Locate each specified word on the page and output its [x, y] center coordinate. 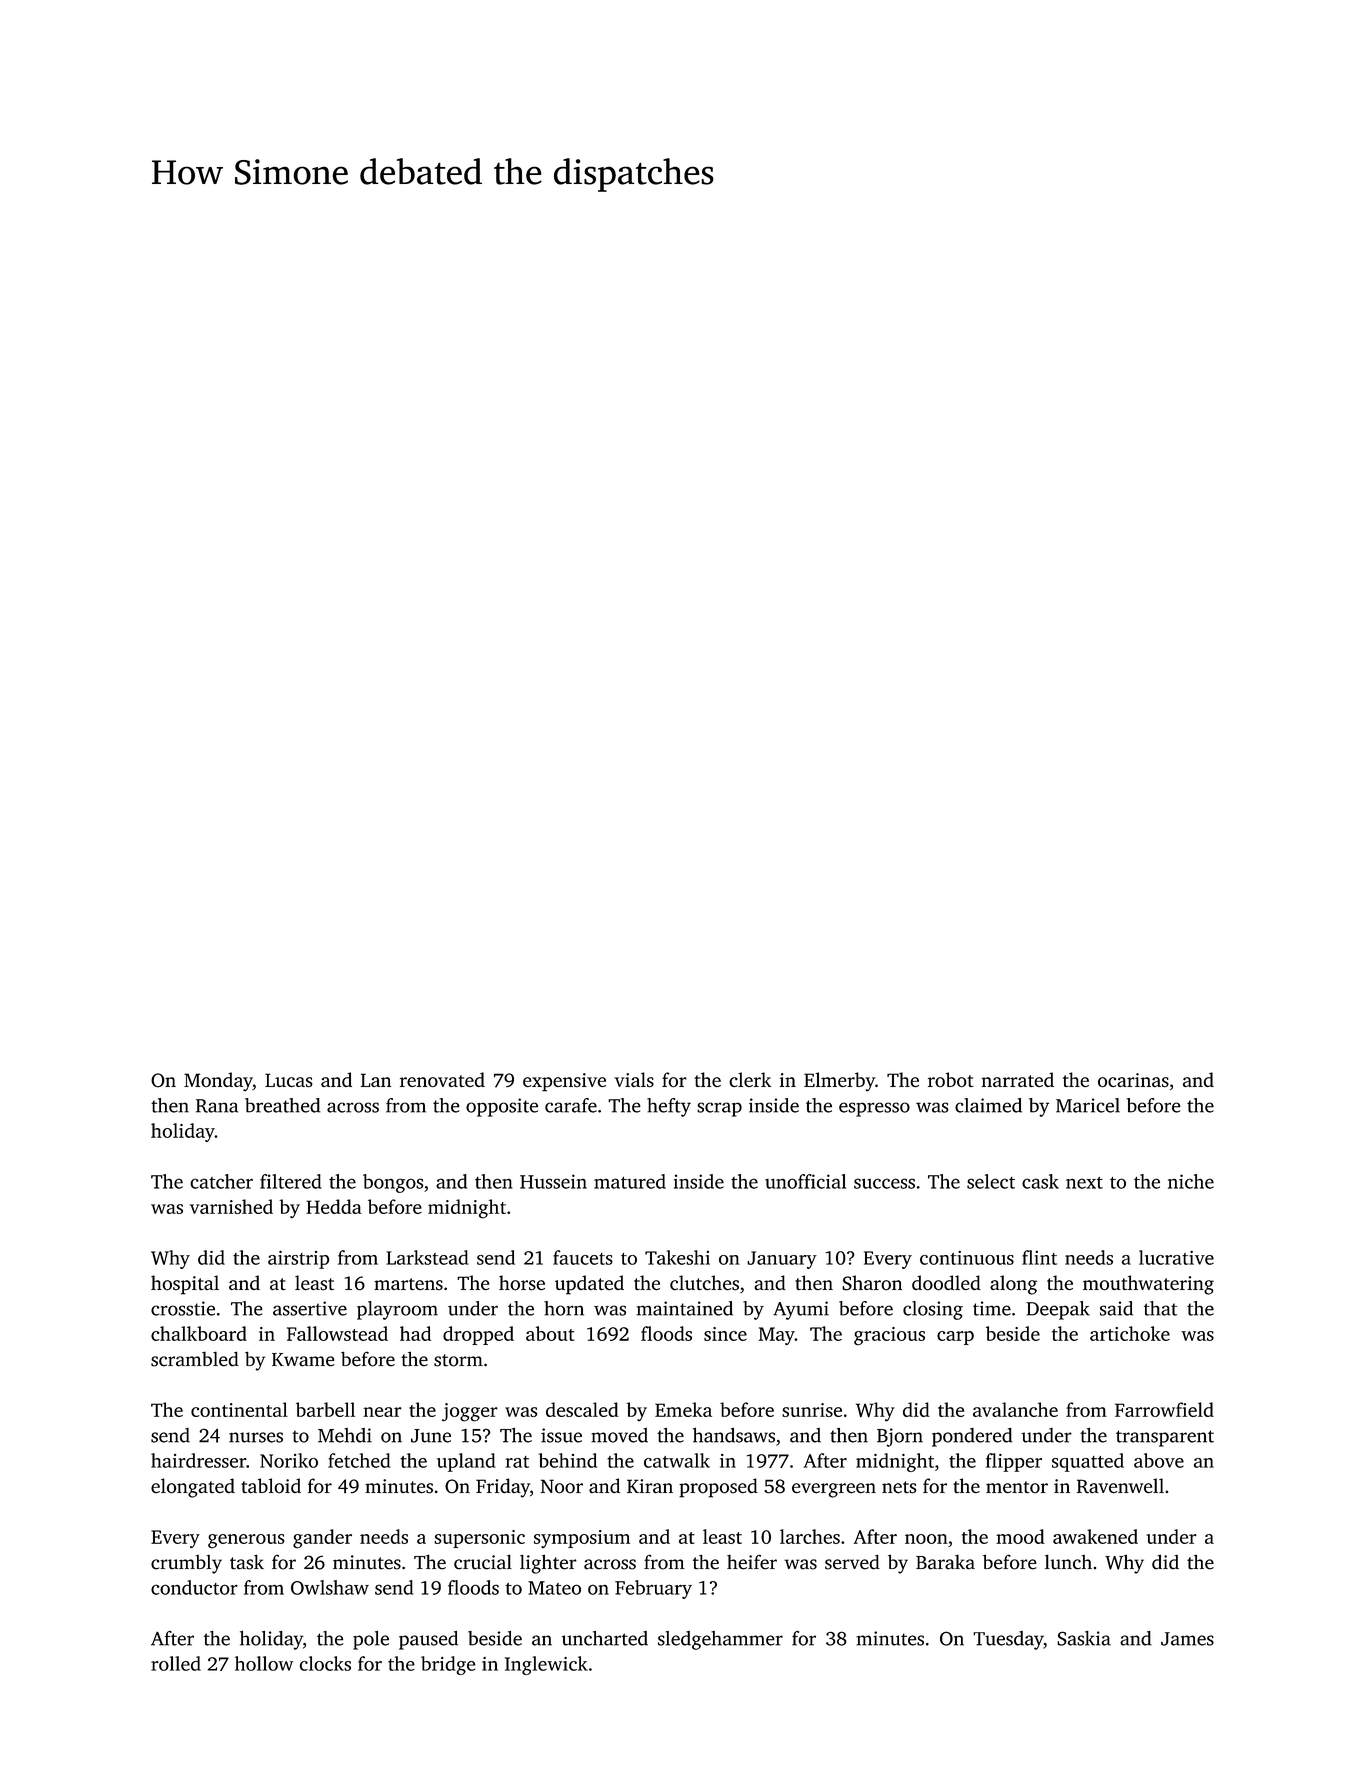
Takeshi [677, 1257]
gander [322, 1539]
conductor [194, 1587]
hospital [185, 1285]
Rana [217, 1106]
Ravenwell [1120, 1486]
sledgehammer [720, 1640]
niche [1191, 1181]
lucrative [1176, 1257]
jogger [470, 1412]
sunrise [812, 1410]
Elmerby [839, 1081]
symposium [582, 1539]
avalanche [1015, 1409]
